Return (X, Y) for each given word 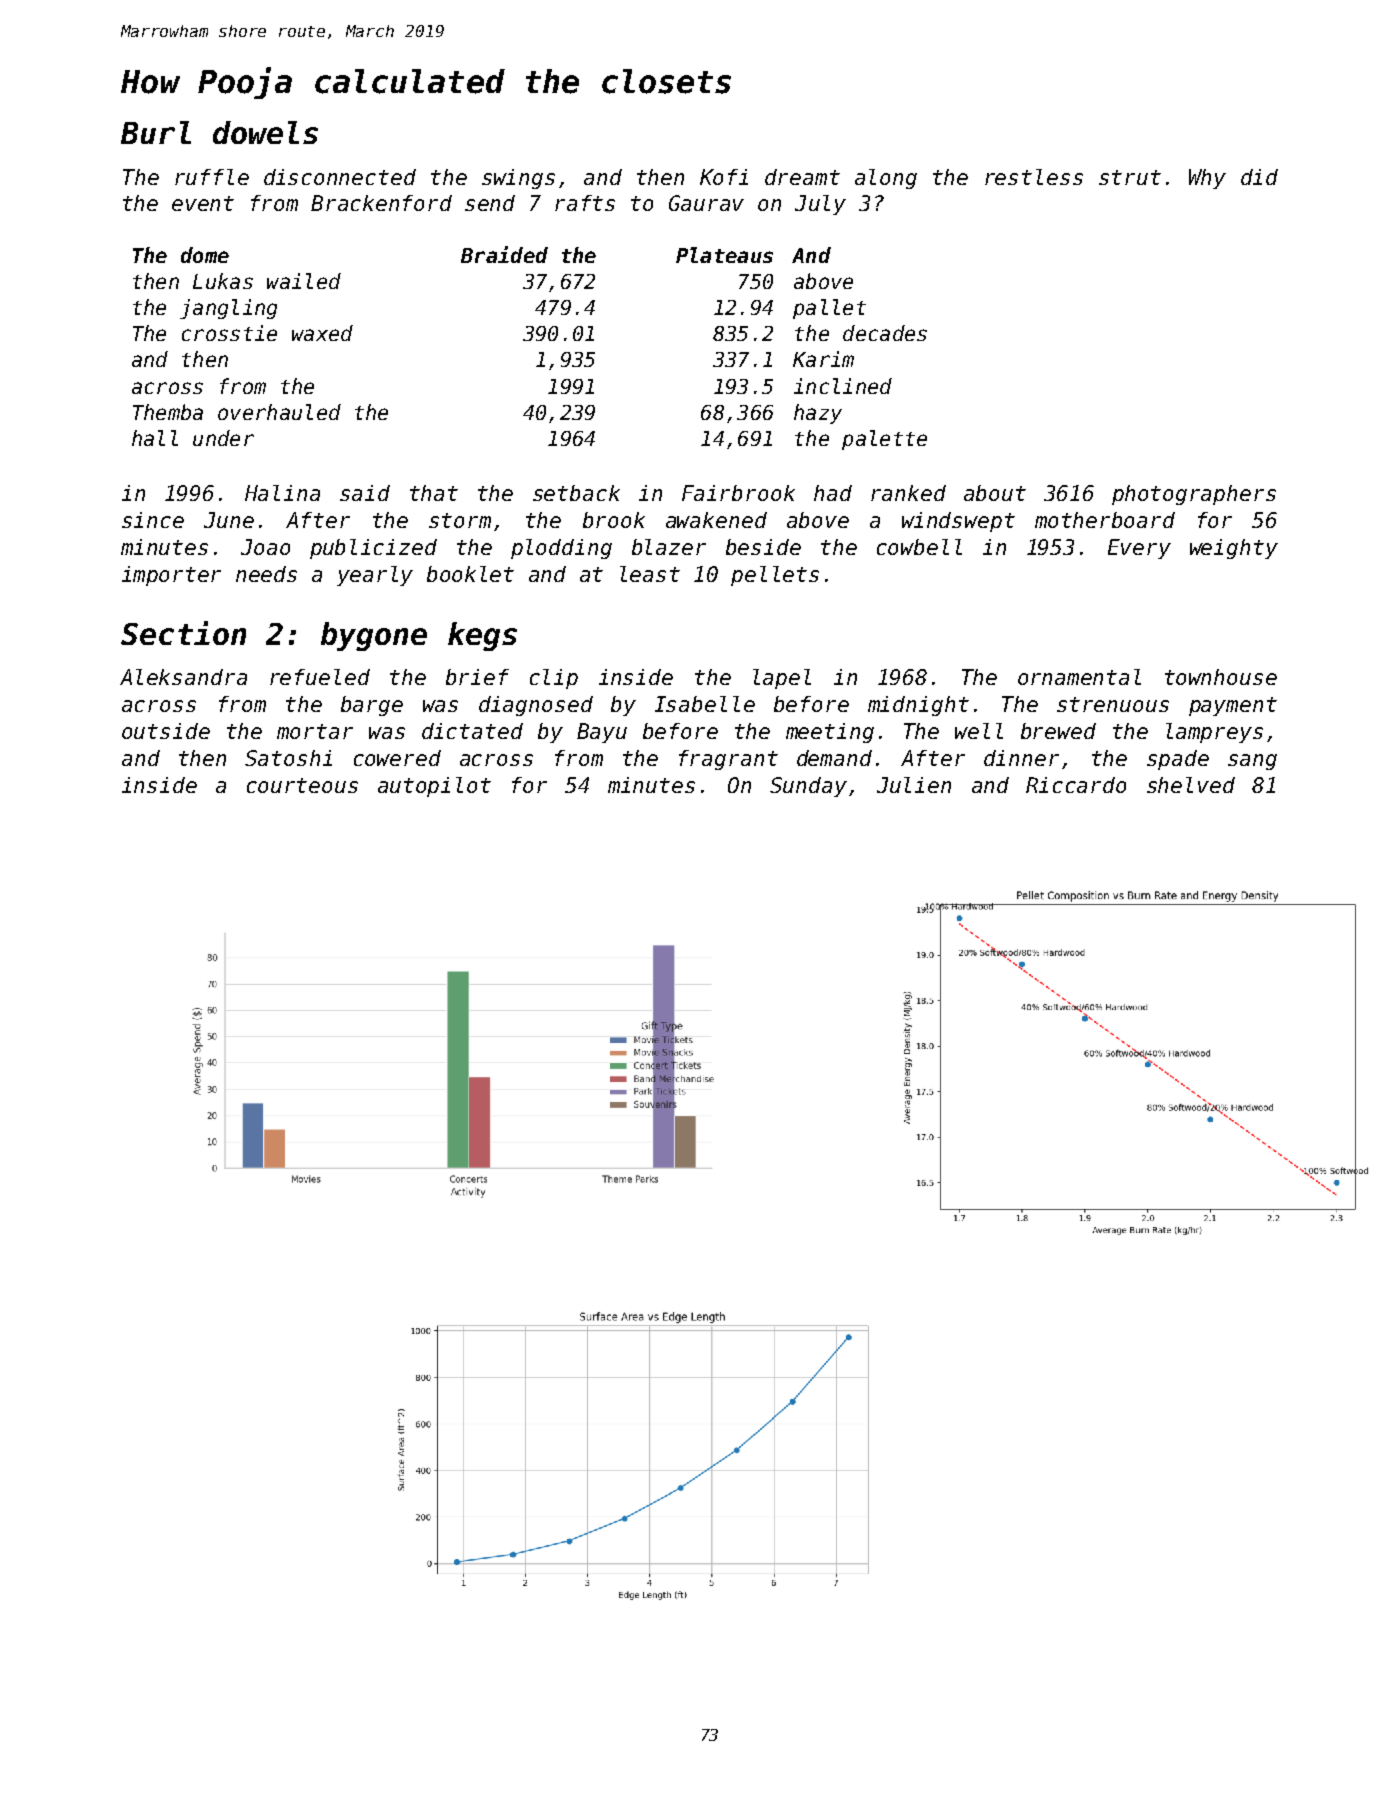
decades (885, 333)
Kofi (724, 177)
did (1259, 177)
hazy (818, 414)
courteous (302, 785)
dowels (265, 132)
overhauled (279, 412)
